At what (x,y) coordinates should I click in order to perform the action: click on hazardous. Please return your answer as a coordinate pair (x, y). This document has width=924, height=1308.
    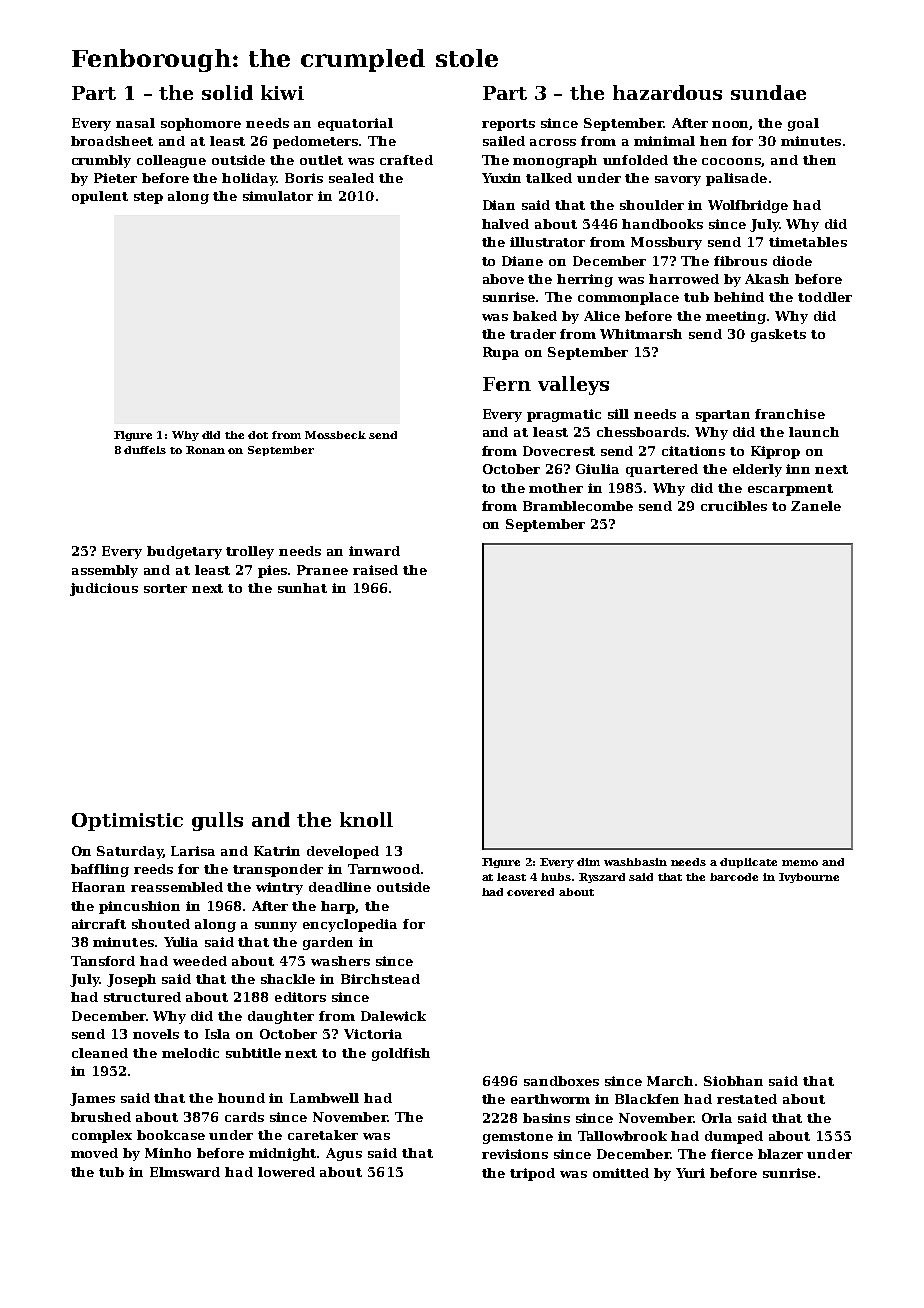
    Looking at the image, I should click on (667, 92).
